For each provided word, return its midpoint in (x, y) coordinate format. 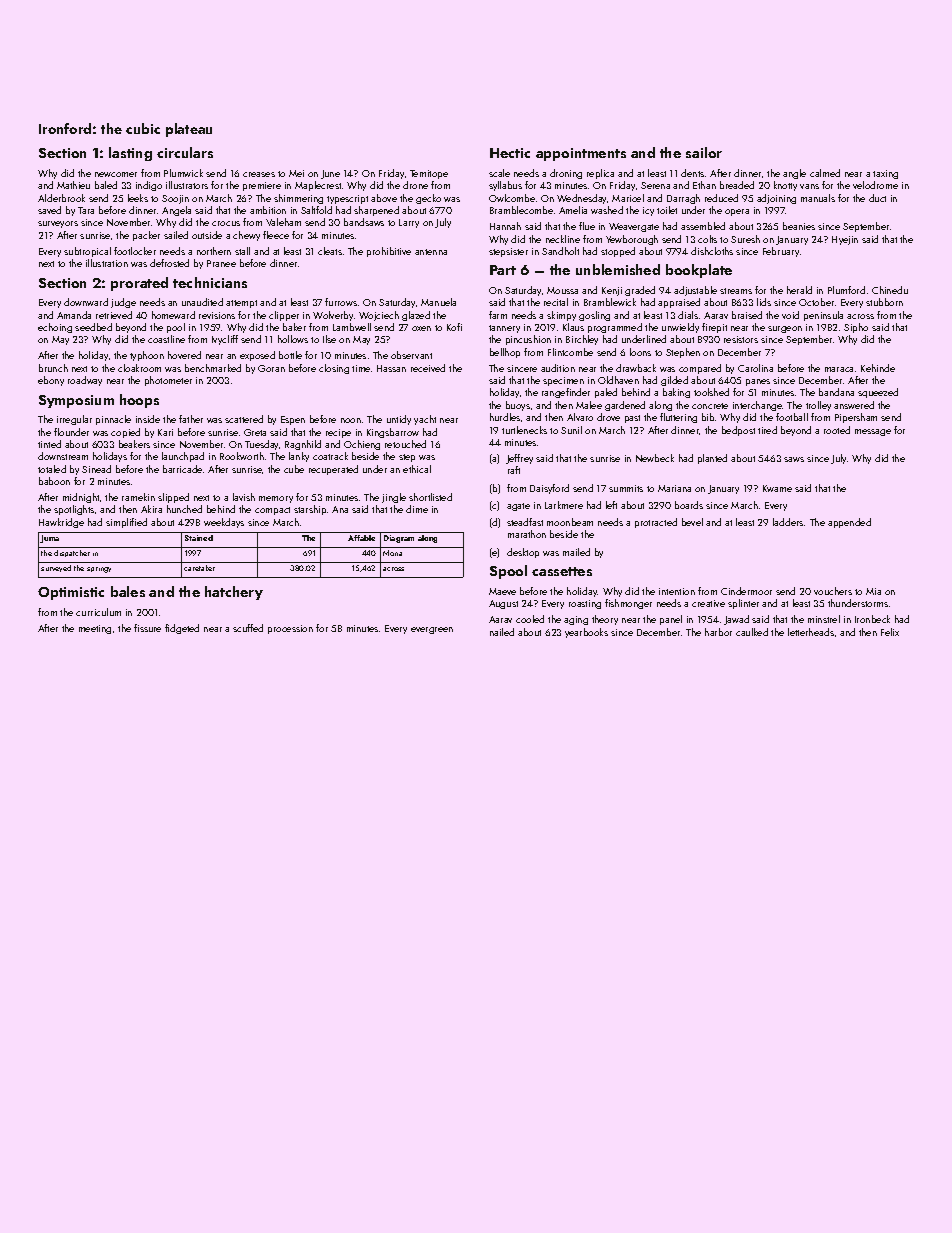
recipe (338, 433)
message (873, 432)
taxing (885, 174)
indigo (149, 186)
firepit (714, 328)
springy (99, 570)
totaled (52, 469)
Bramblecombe (521, 210)
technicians (210, 282)
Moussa (562, 290)
